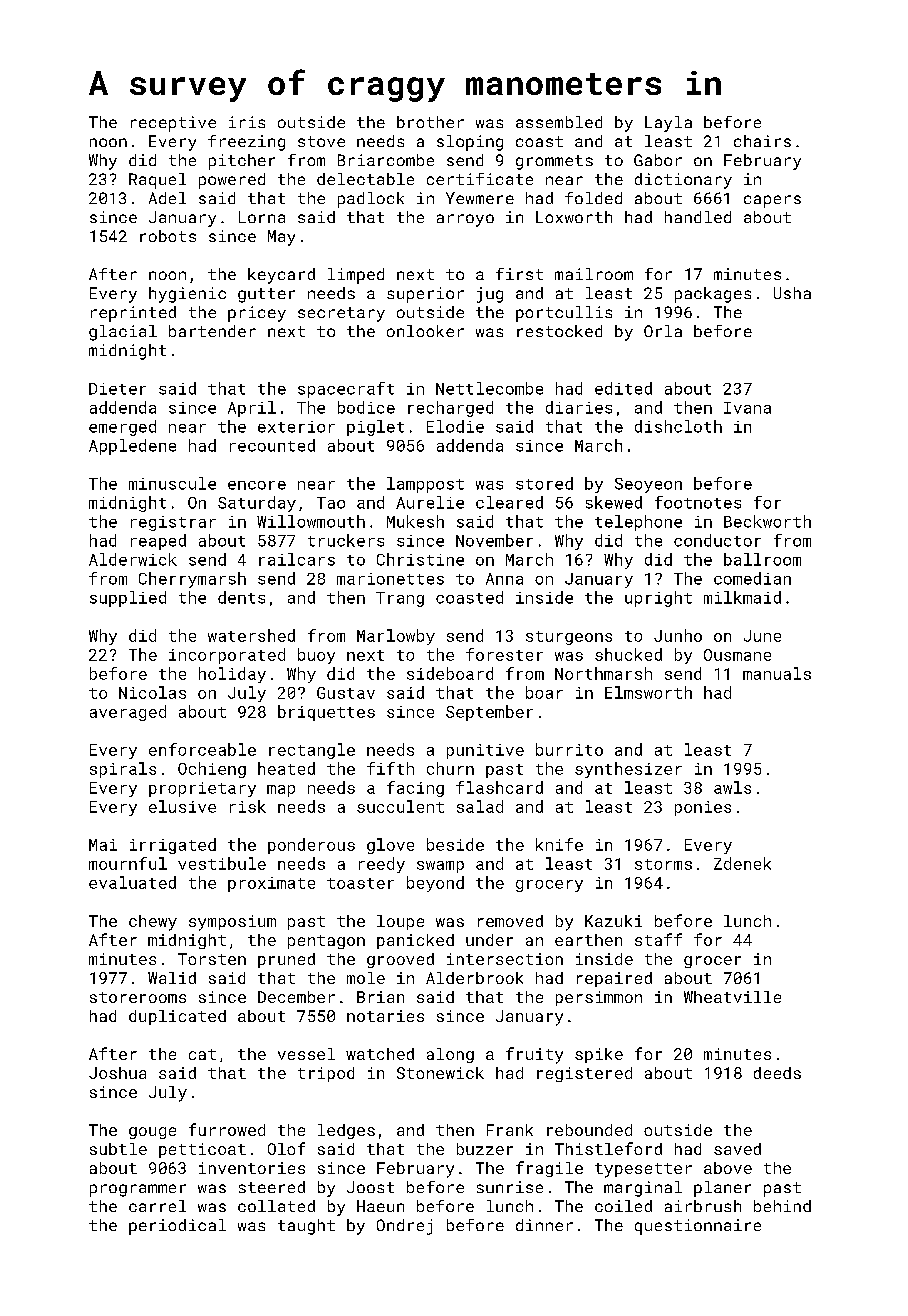 Image resolution: width=908 pixels, height=1316 pixels. Describe the element at coordinates (698, 1227) in the screenshot. I see `questionnaire` at that location.
